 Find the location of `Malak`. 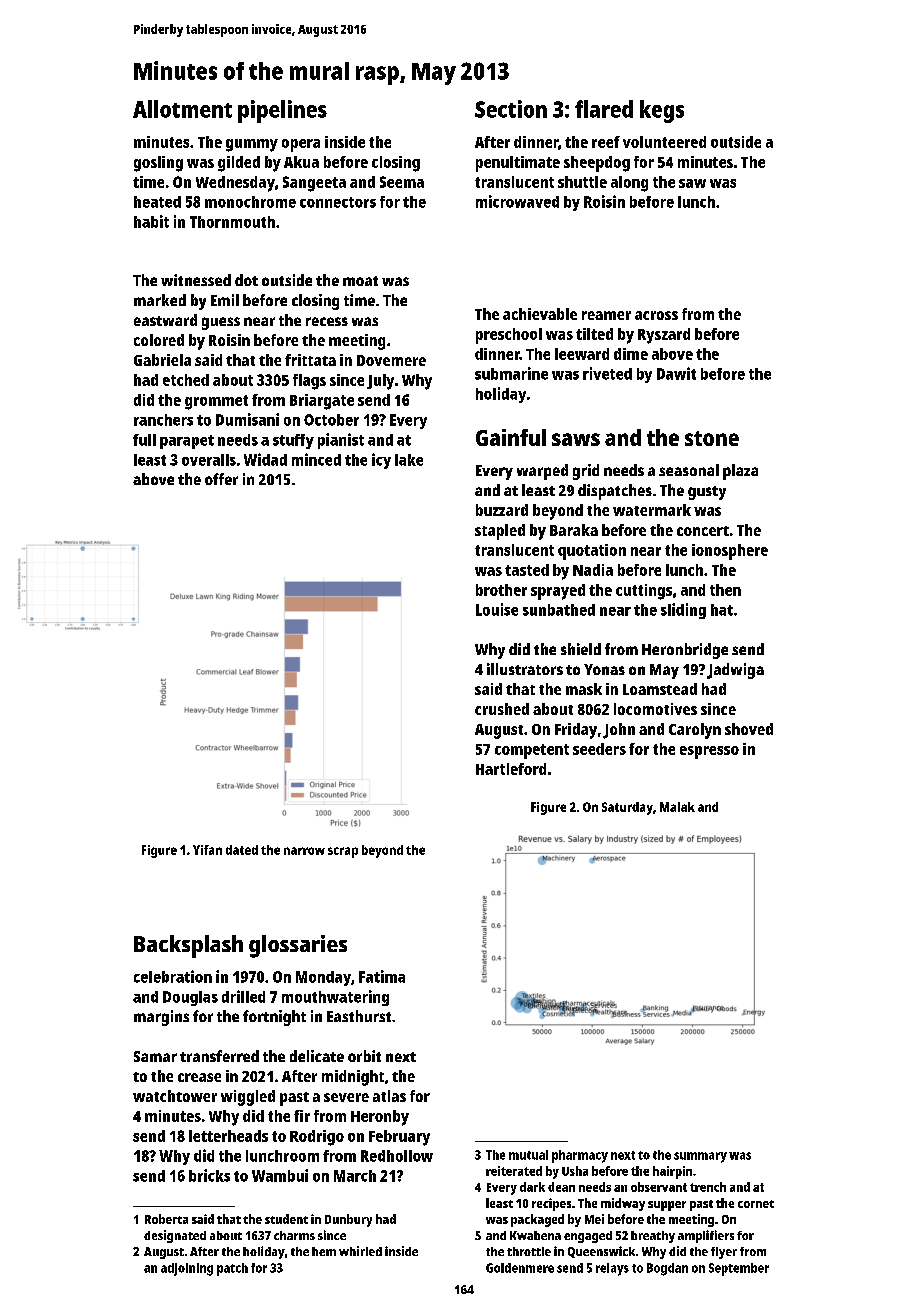

Malak is located at coordinates (677, 807).
